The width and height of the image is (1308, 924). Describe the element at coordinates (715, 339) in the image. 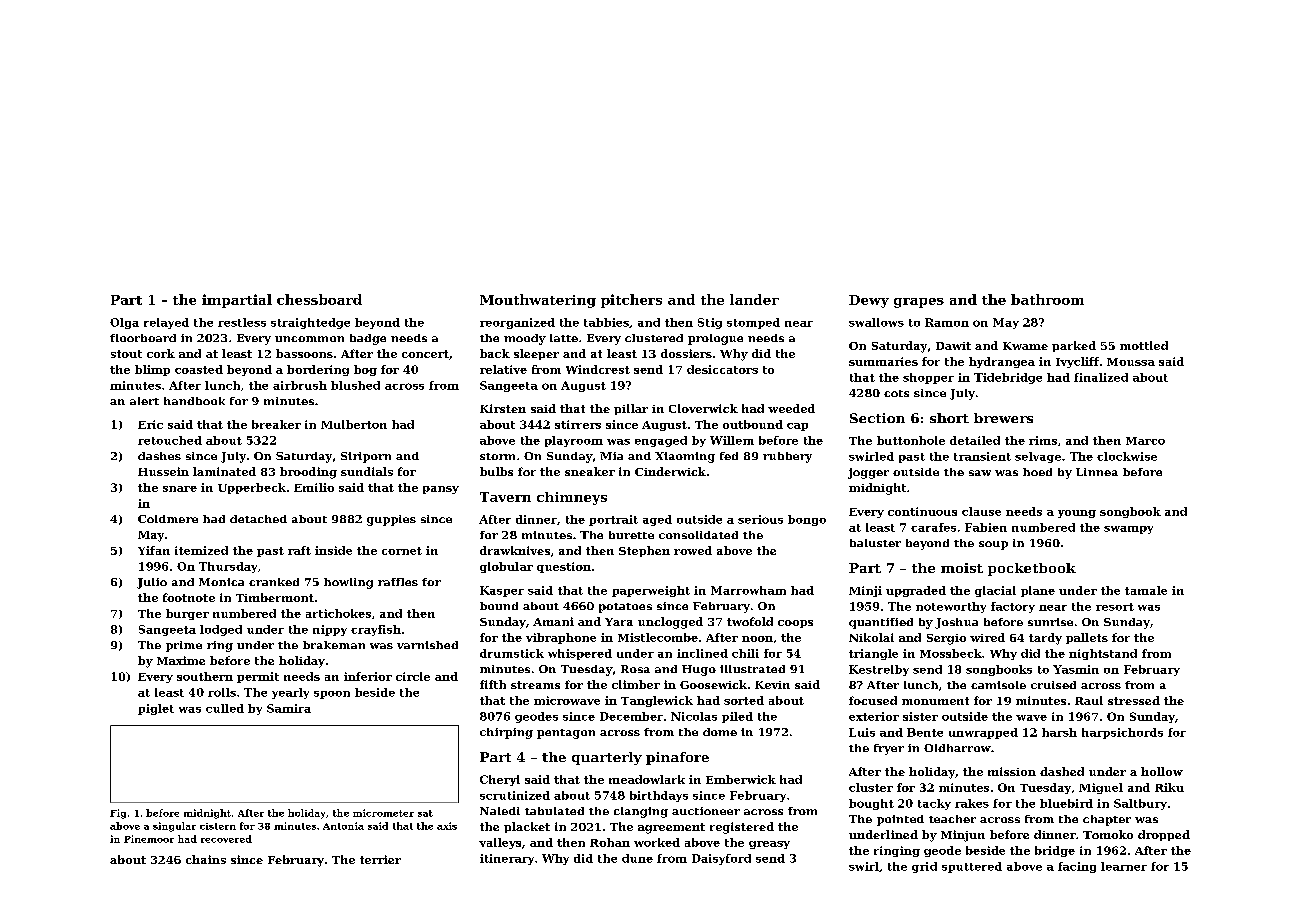

I see `prologue` at that location.
